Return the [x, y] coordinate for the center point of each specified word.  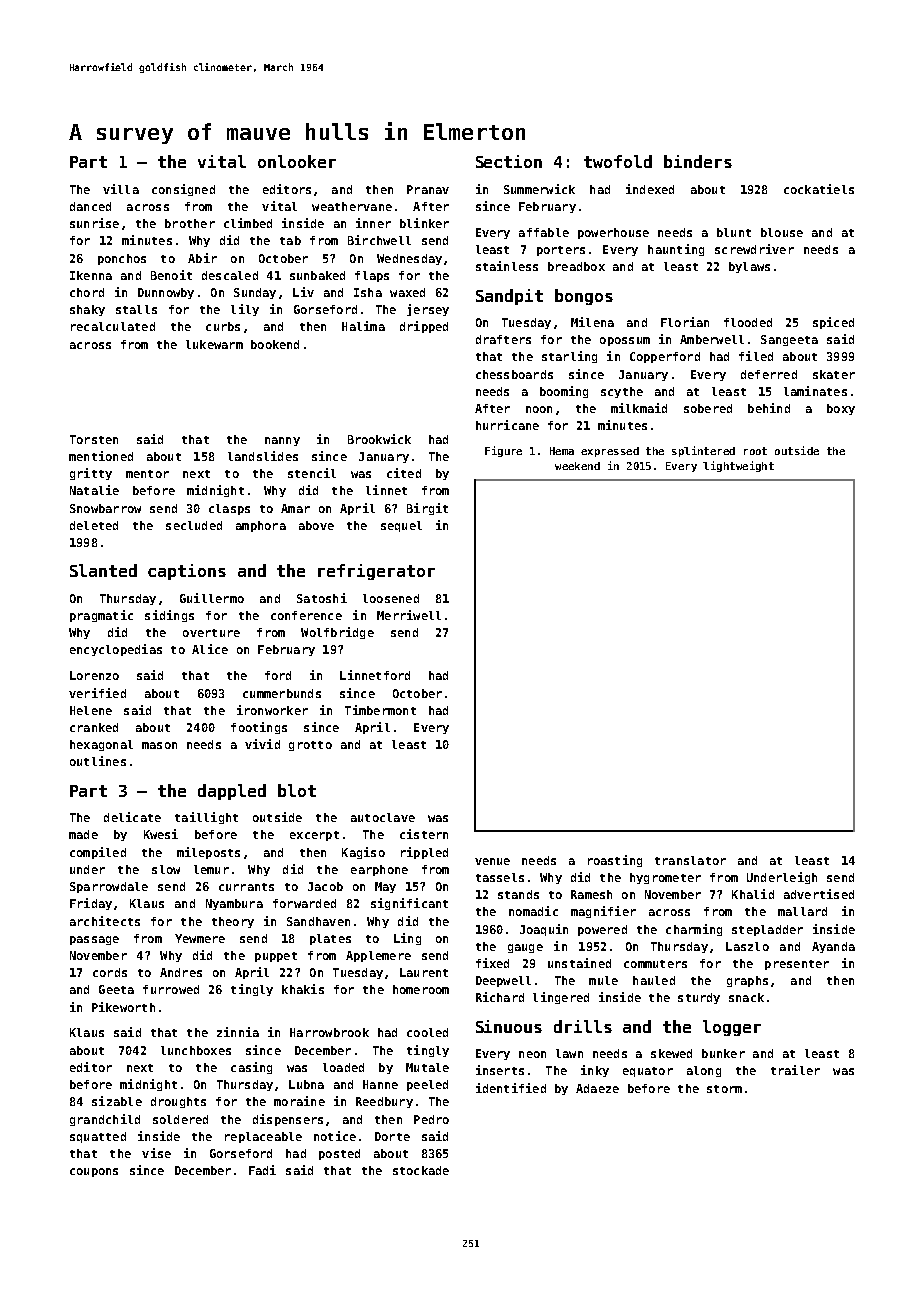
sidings [169, 616]
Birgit [427, 509]
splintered [703, 451]
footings [259, 728]
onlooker [297, 161]
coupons [94, 1172]
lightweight [738, 466]
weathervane [352, 206]
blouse [782, 232]
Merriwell [409, 615]
